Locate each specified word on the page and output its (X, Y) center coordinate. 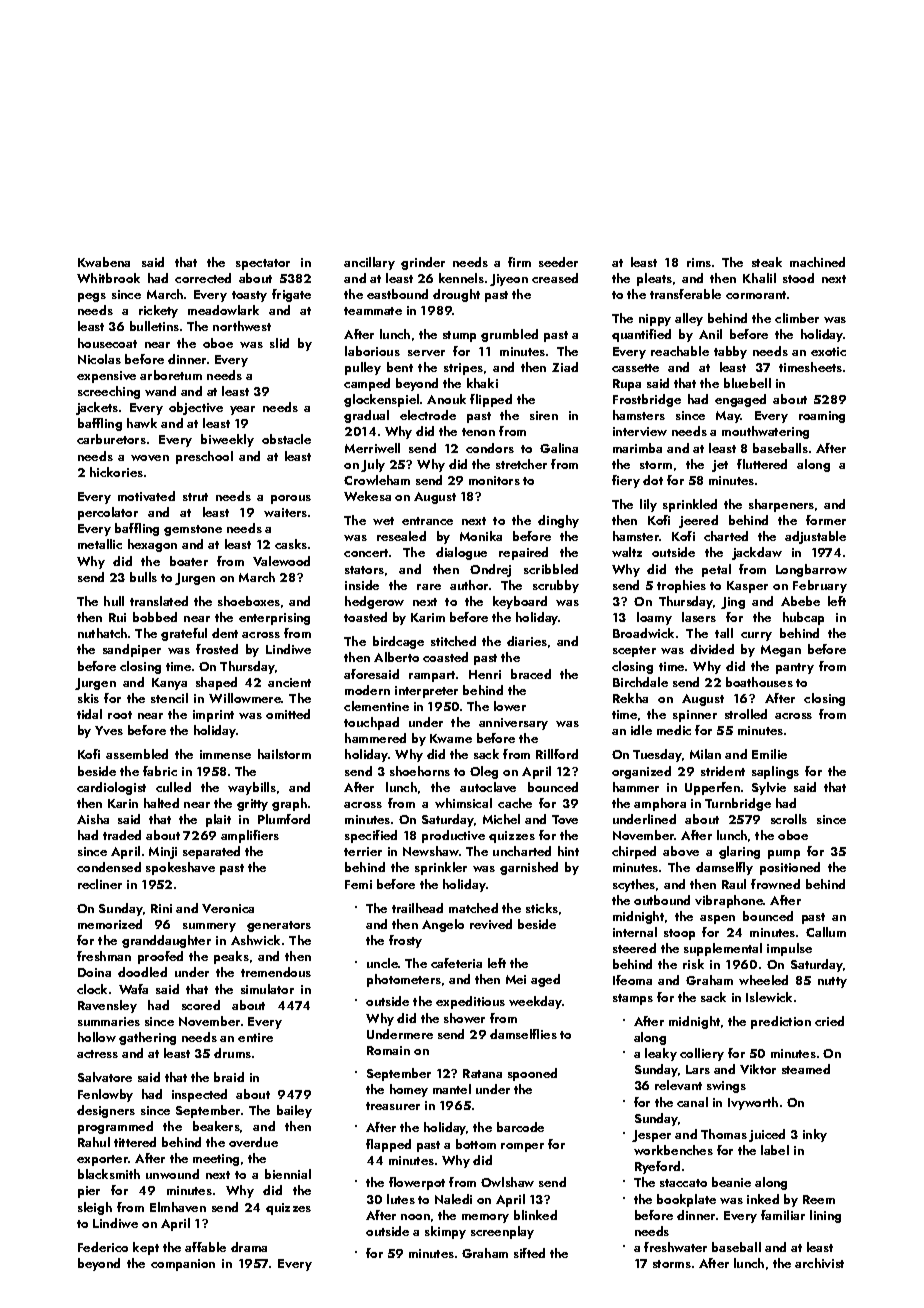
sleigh (95, 1208)
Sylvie (769, 788)
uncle (382, 963)
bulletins (154, 326)
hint (568, 851)
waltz (627, 552)
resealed (401, 536)
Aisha (93, 819)
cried (829, 1021)
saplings (775, 772)
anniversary (513, 724)
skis (88, 698)
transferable (685, 294)
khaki (482, 383)
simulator (267, 989)
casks (291, 544)
